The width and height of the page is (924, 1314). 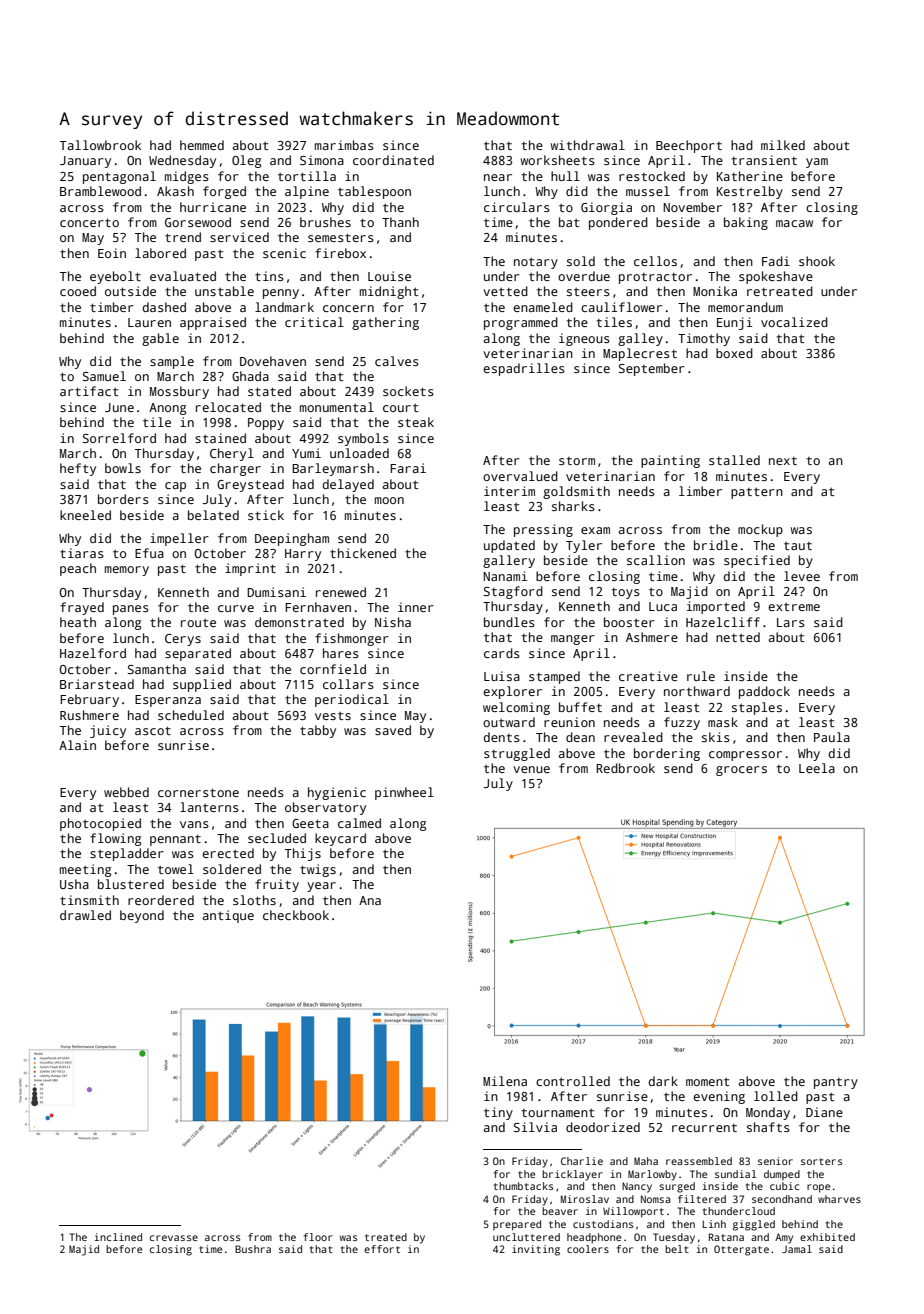 I want to click on Gorsewood, so click(x=198, y=222).
